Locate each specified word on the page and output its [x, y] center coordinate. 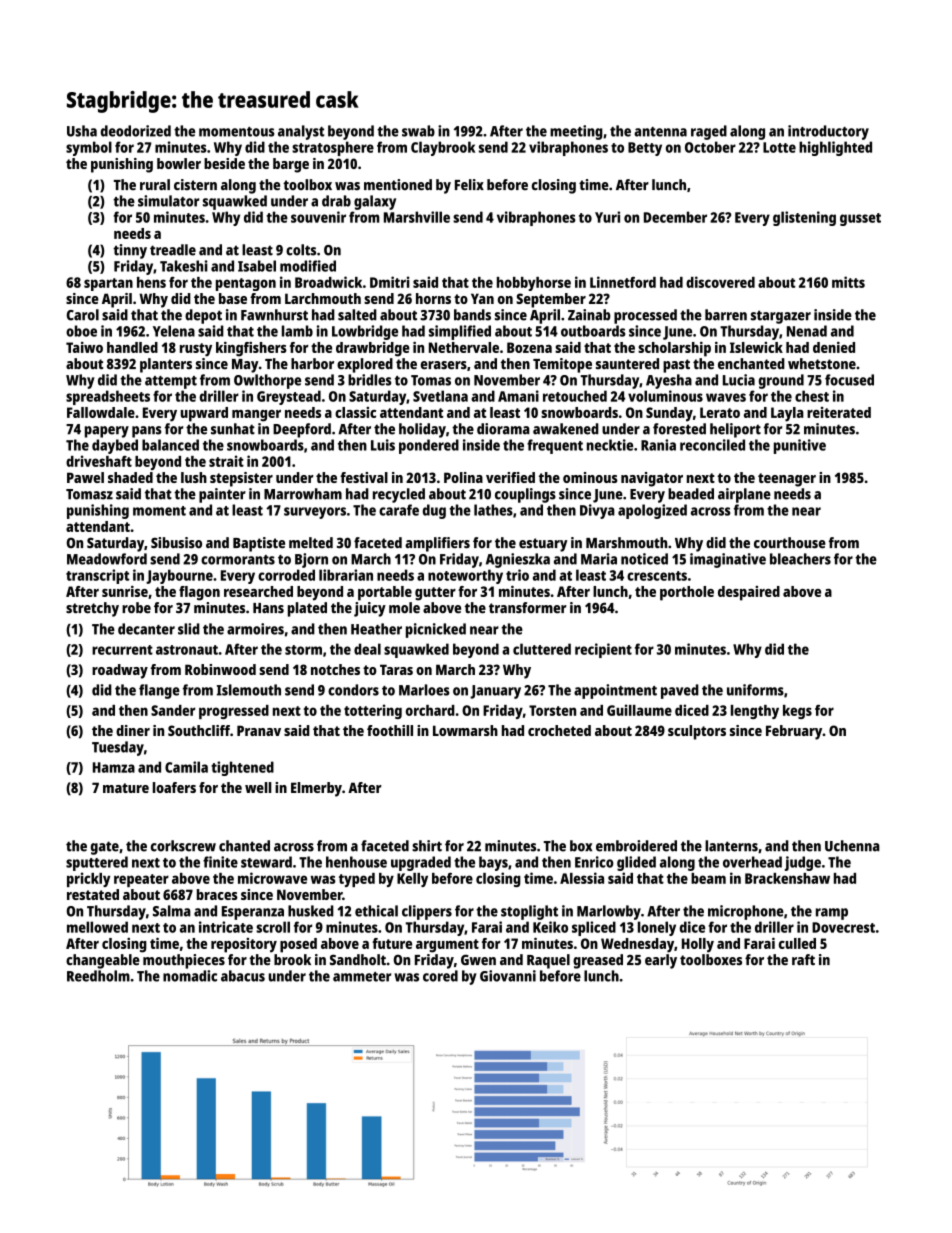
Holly [698, 945]
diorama [503, 429]
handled [132, 347]
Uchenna [852, 846]
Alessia [582, 878]
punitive [800, 446]
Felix [469, 184]
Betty [645, 149]
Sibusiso [176, 542]
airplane [744, 495]
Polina [463, 477]
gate [105, 848]
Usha [82, 131]
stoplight [529, 912]
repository [244, 945]
